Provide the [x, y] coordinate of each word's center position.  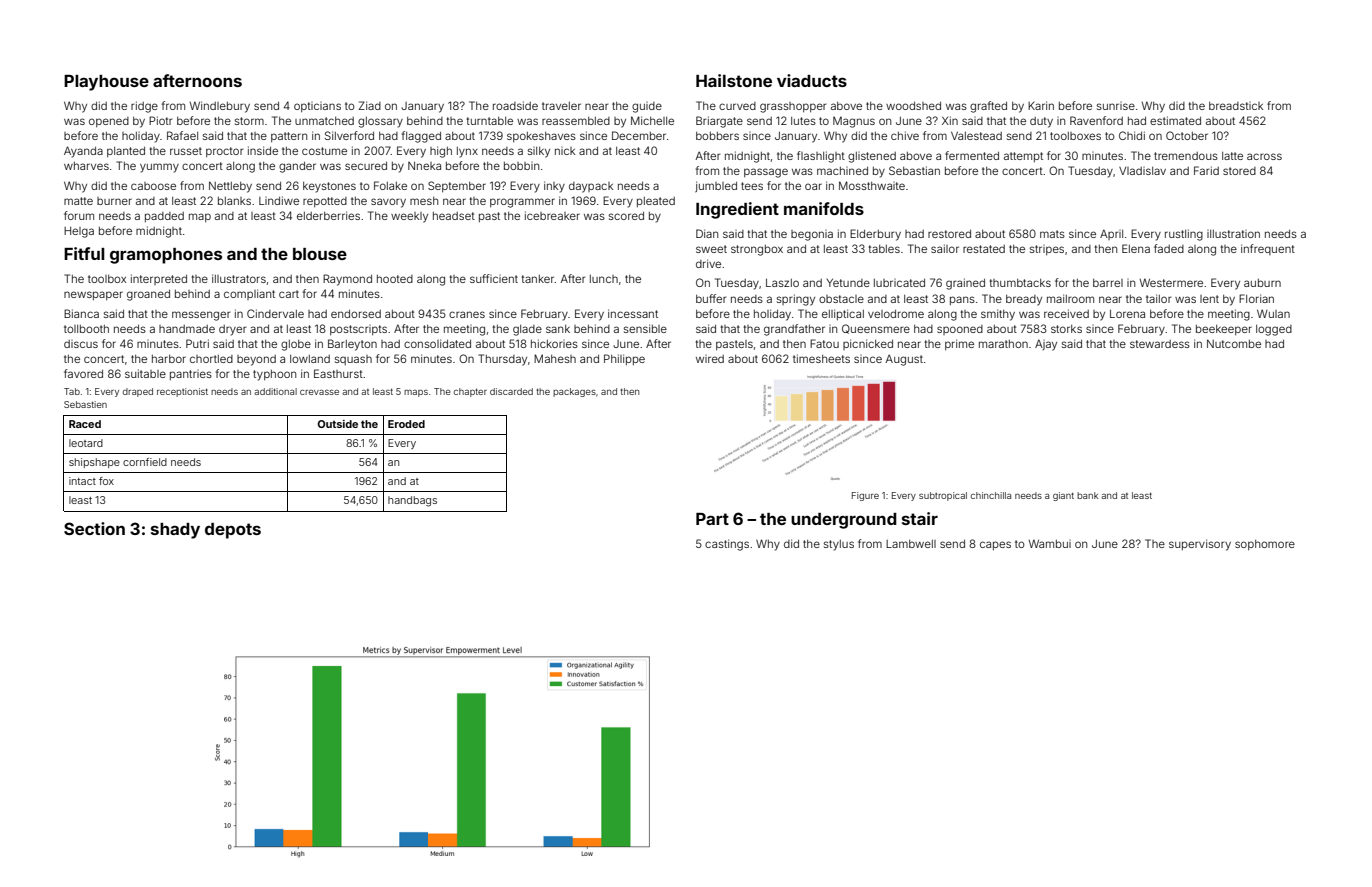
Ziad [369, 105]
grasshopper [793, 107]
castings [727, 545]
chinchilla [991, 495]
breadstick [1236, 106]
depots [233, 531]
